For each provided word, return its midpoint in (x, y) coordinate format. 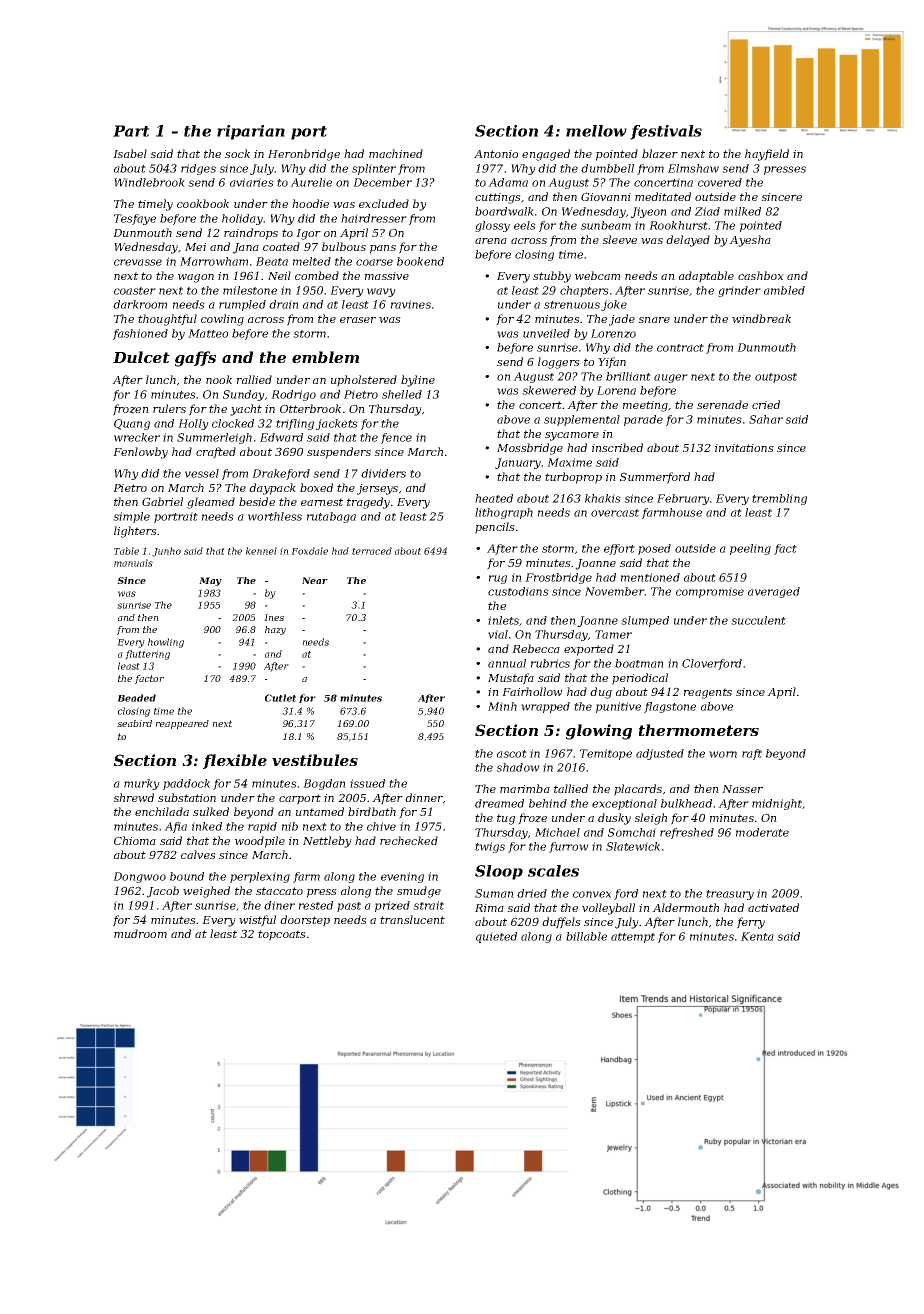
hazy (275, 630)
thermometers (699, 730)
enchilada (162, 811)
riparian (251, 132)
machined (396, 153)
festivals (666, 132)
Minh (502, 706)
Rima (489, 908)
